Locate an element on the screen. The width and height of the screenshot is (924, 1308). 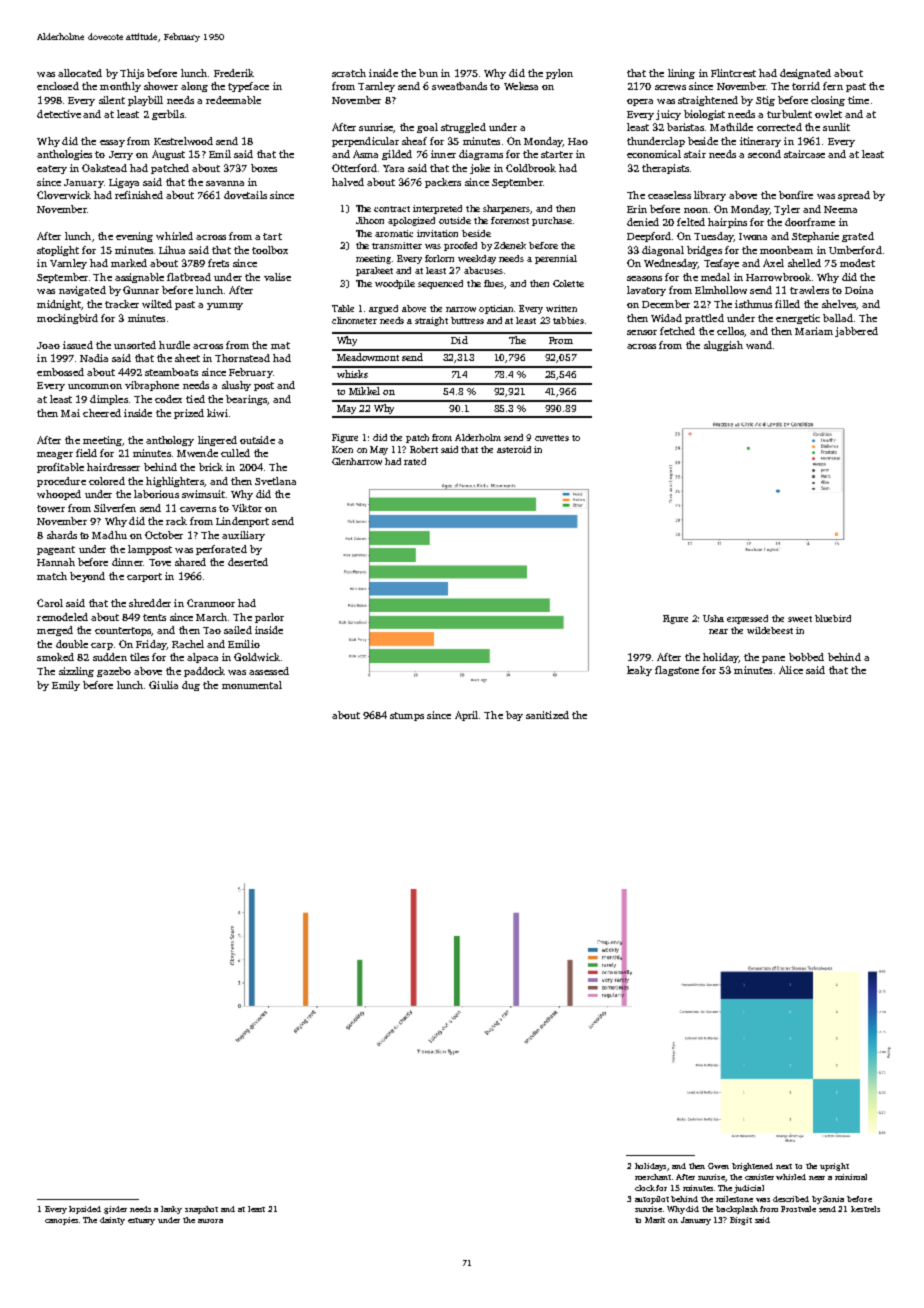
boxes is located at coordinates (264, 168).
